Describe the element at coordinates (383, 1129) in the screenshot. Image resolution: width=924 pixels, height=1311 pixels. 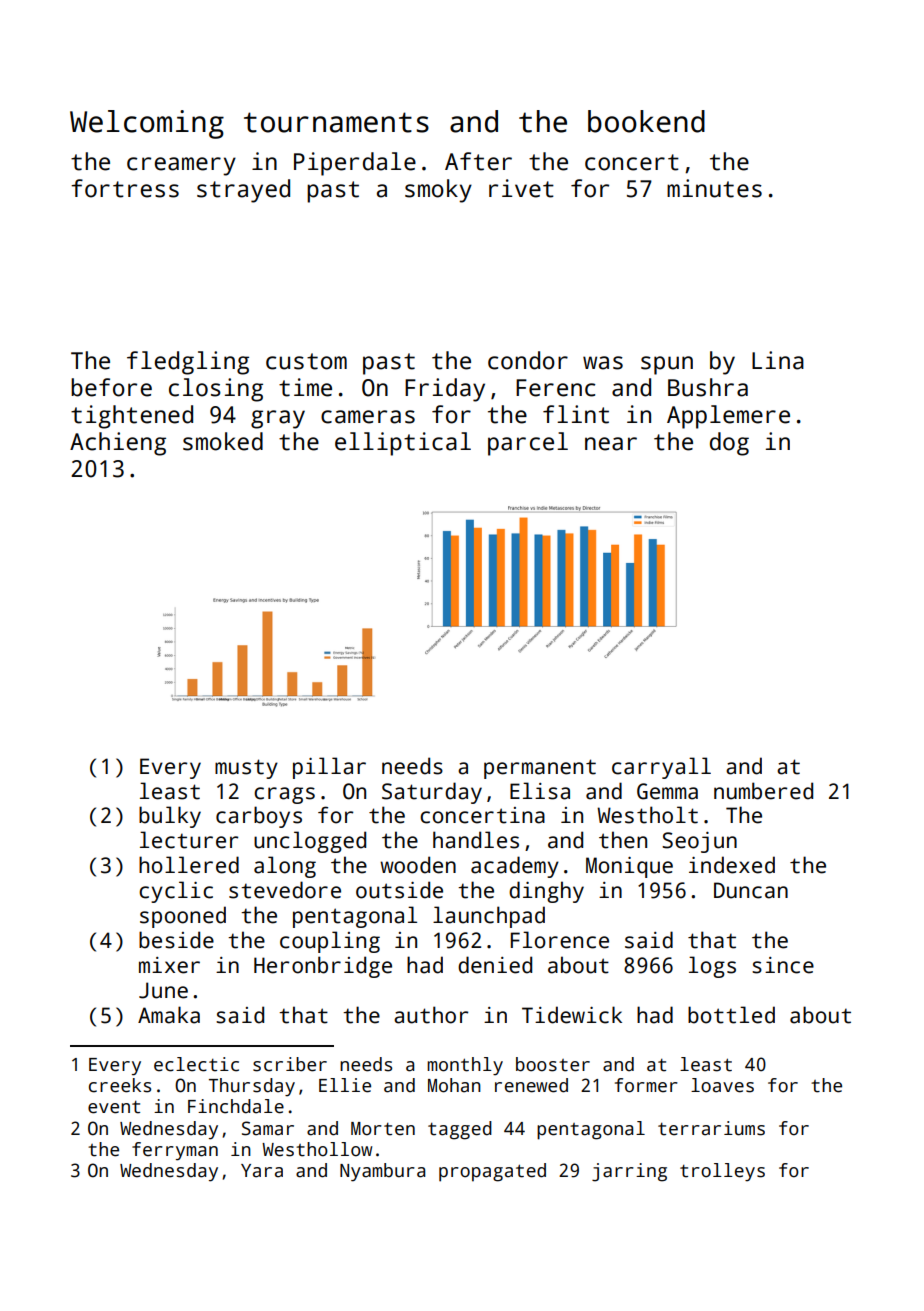
I see `Morten` at that location.
